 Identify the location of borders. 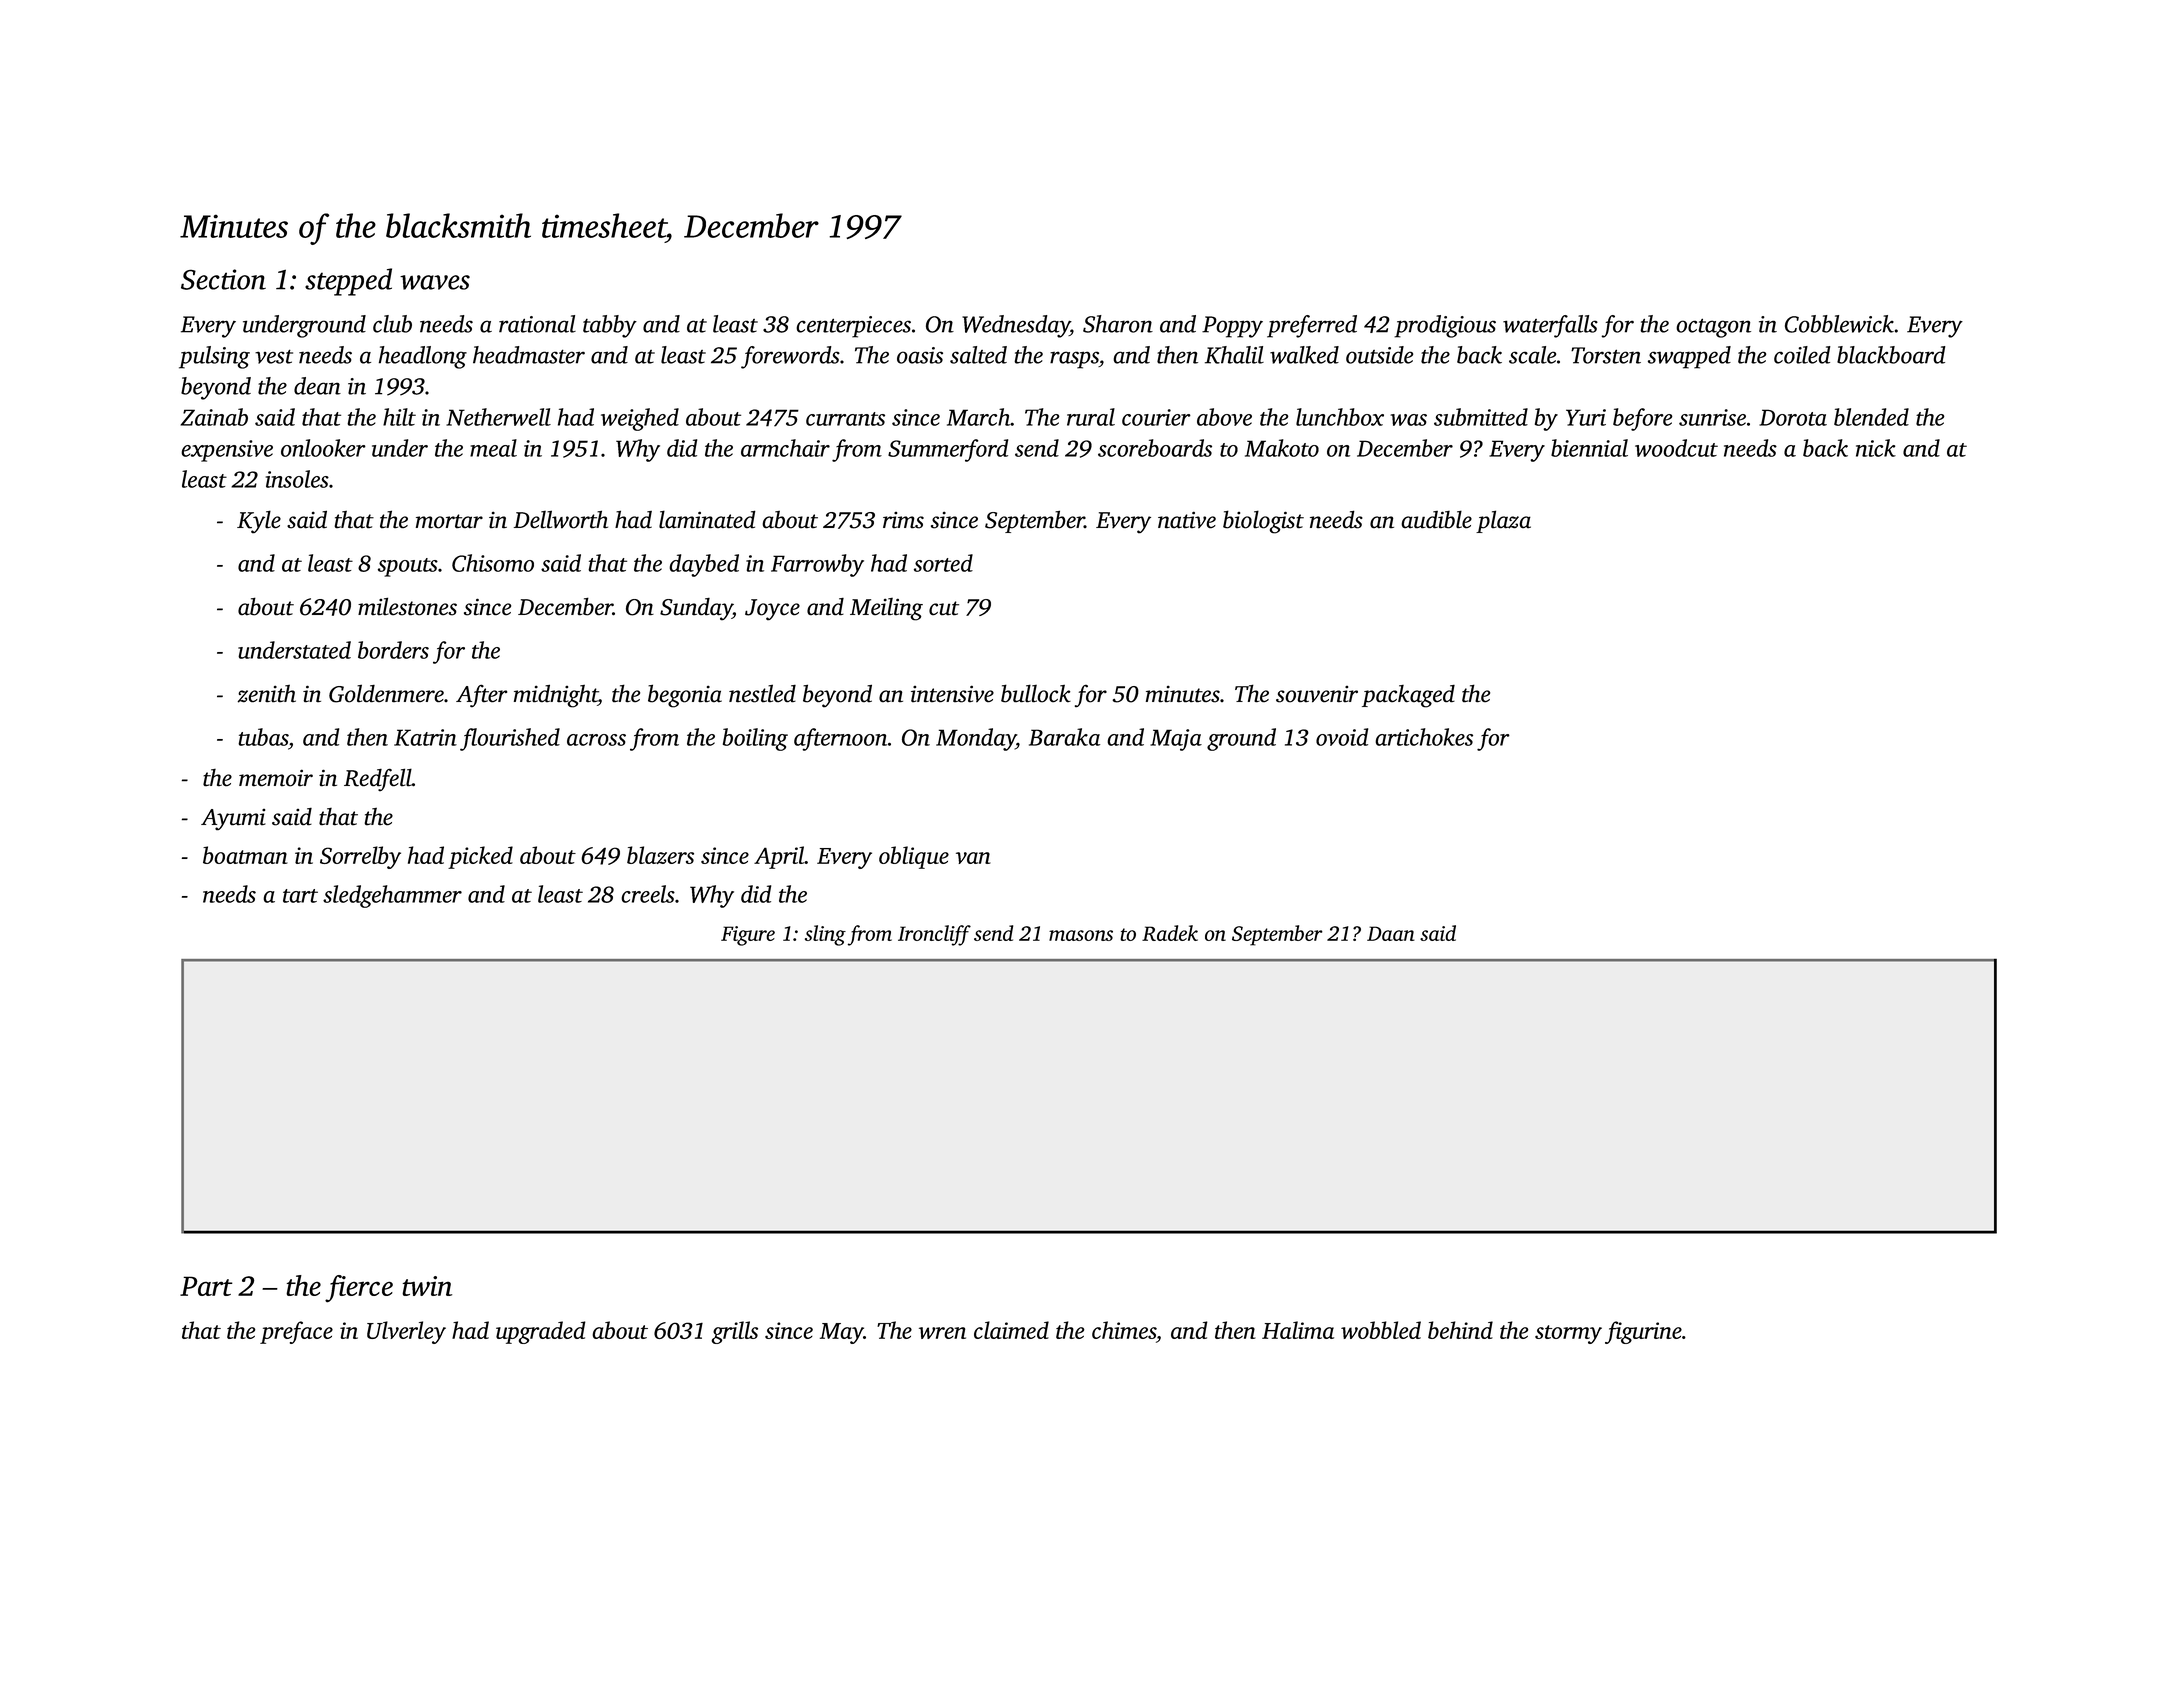
(393, 650).
